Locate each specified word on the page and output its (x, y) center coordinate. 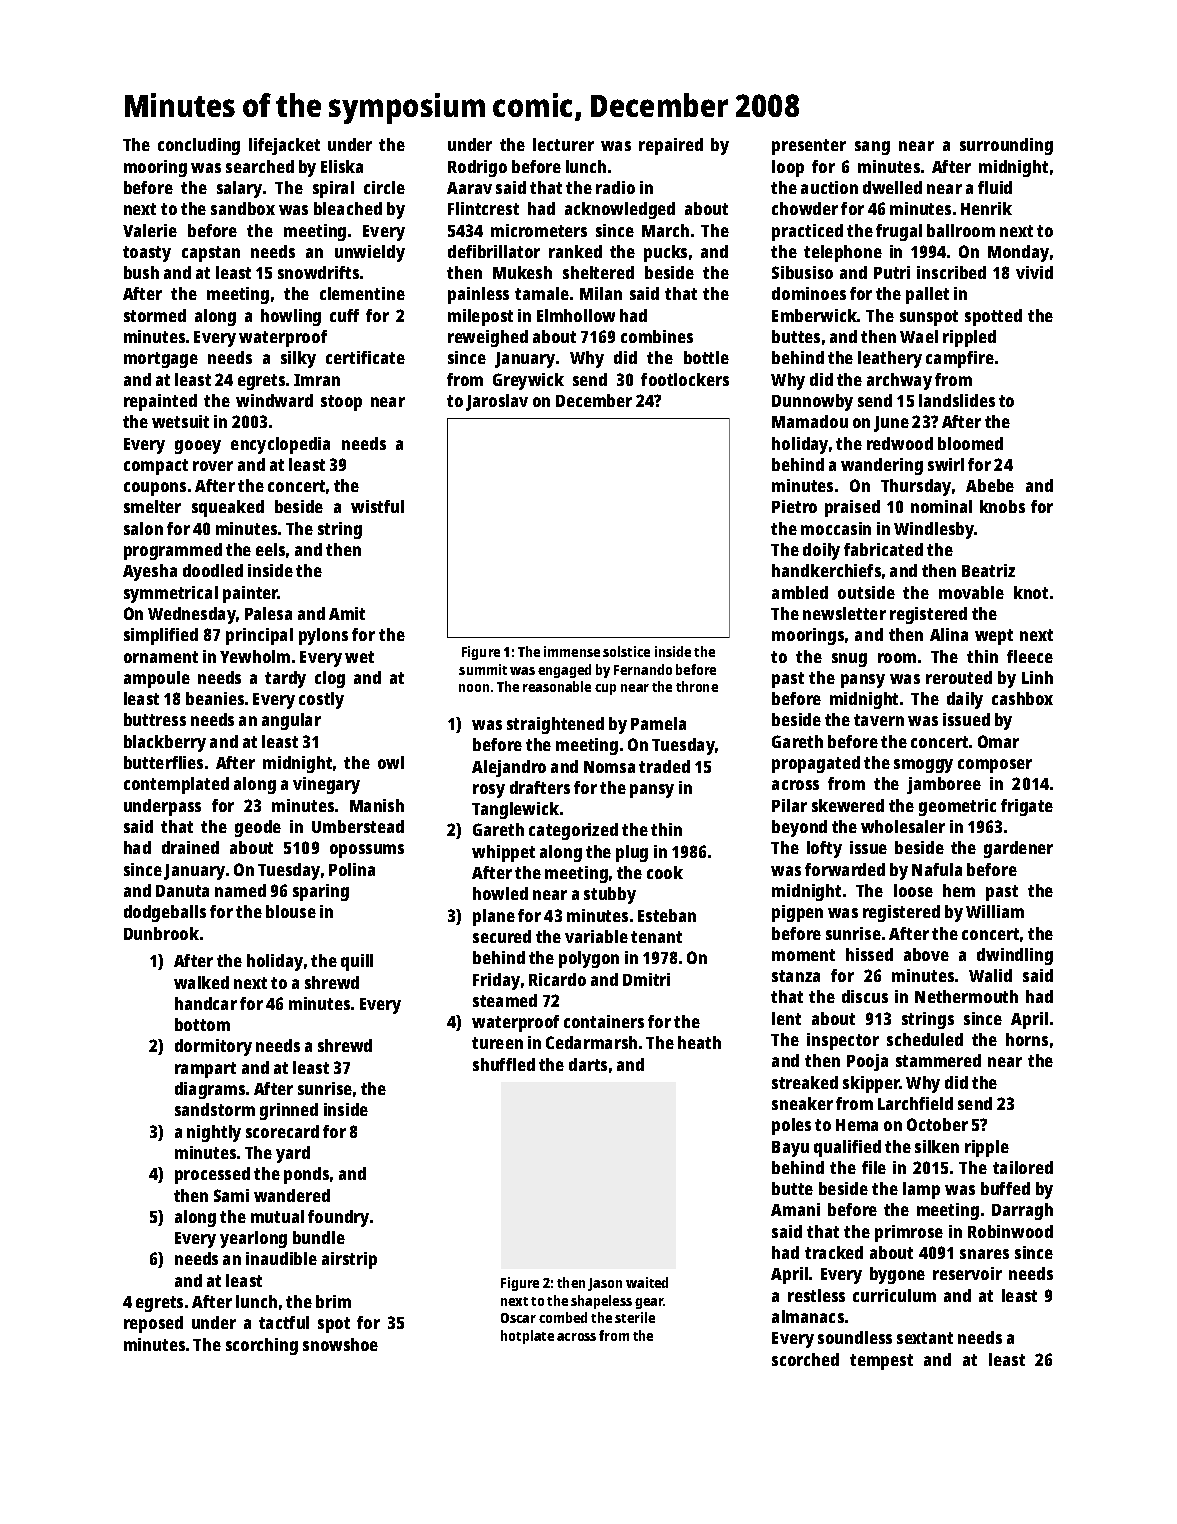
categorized (573, 831)
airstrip (349, 1260)
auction (829, 187)
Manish (377, 805)
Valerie (150, 230)
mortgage (161, 360)
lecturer (563, 144)
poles (791, 1126)
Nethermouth (966, 996)
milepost (480, 317)
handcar (206, 1003)
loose (913, 890)
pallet (927, 295)
